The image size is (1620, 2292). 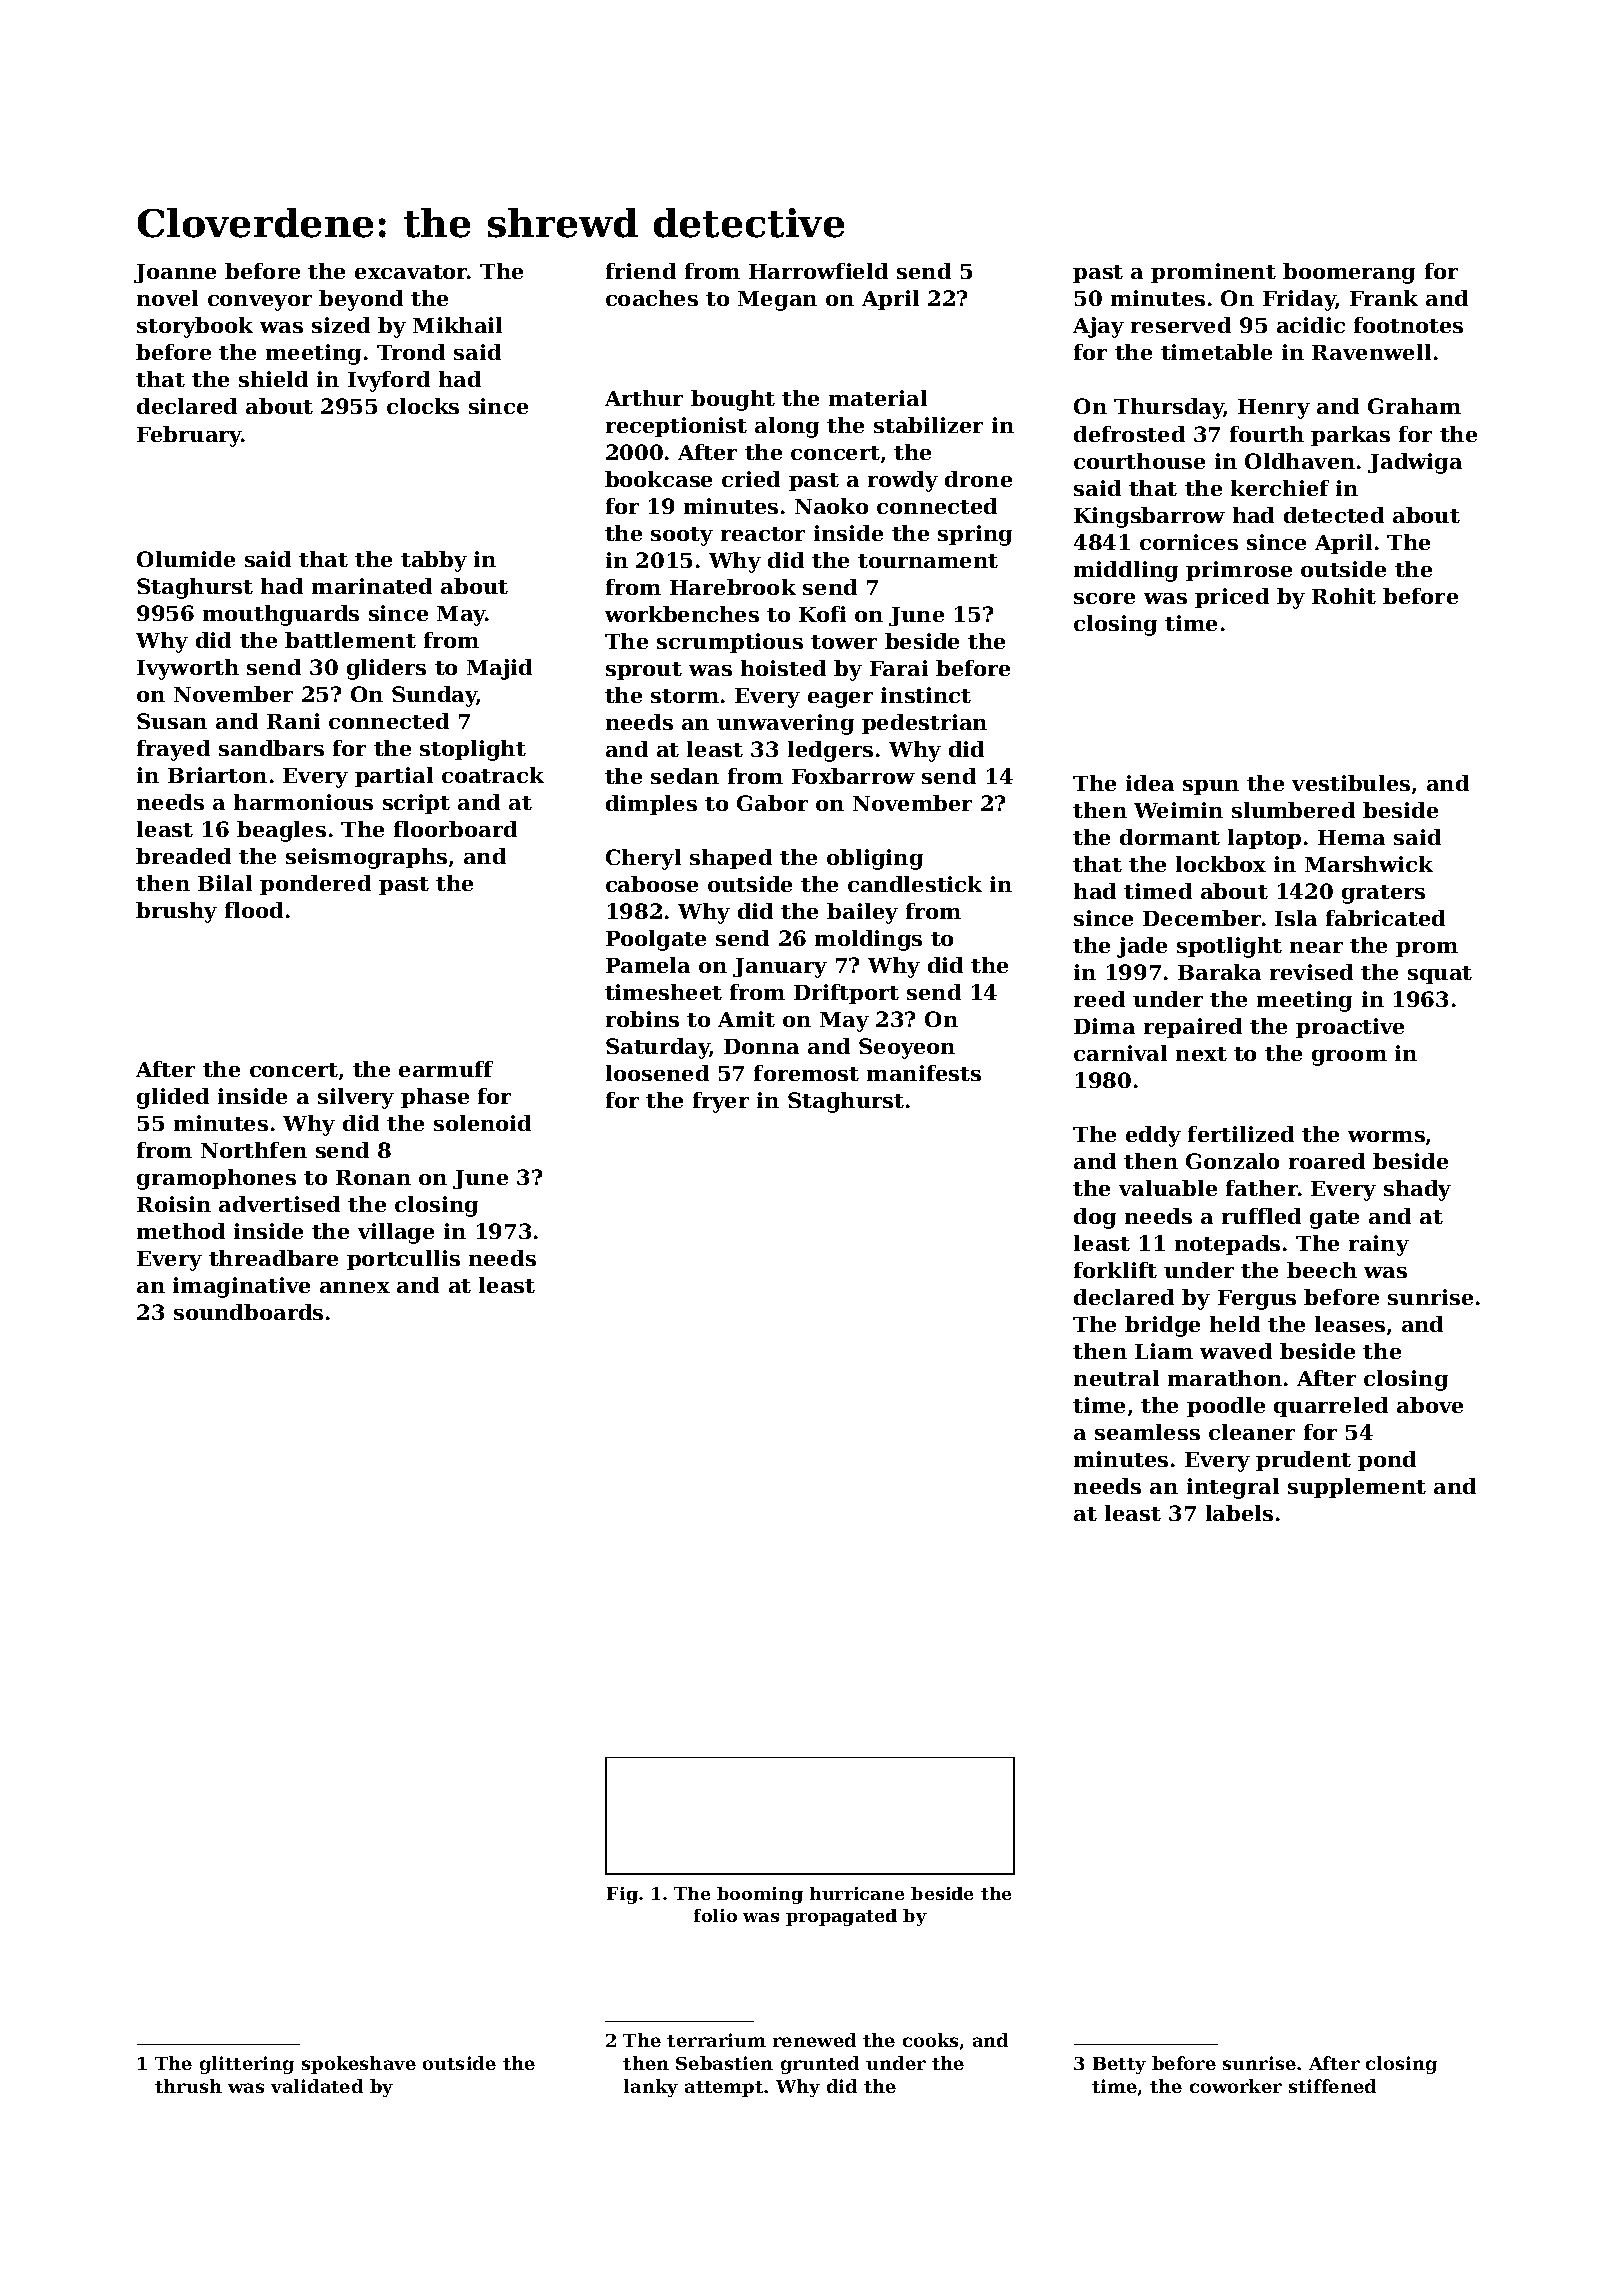 What do you see at coordinates (862, 913) in the page?
I see `bailey` at bounding box center [862, 913].
